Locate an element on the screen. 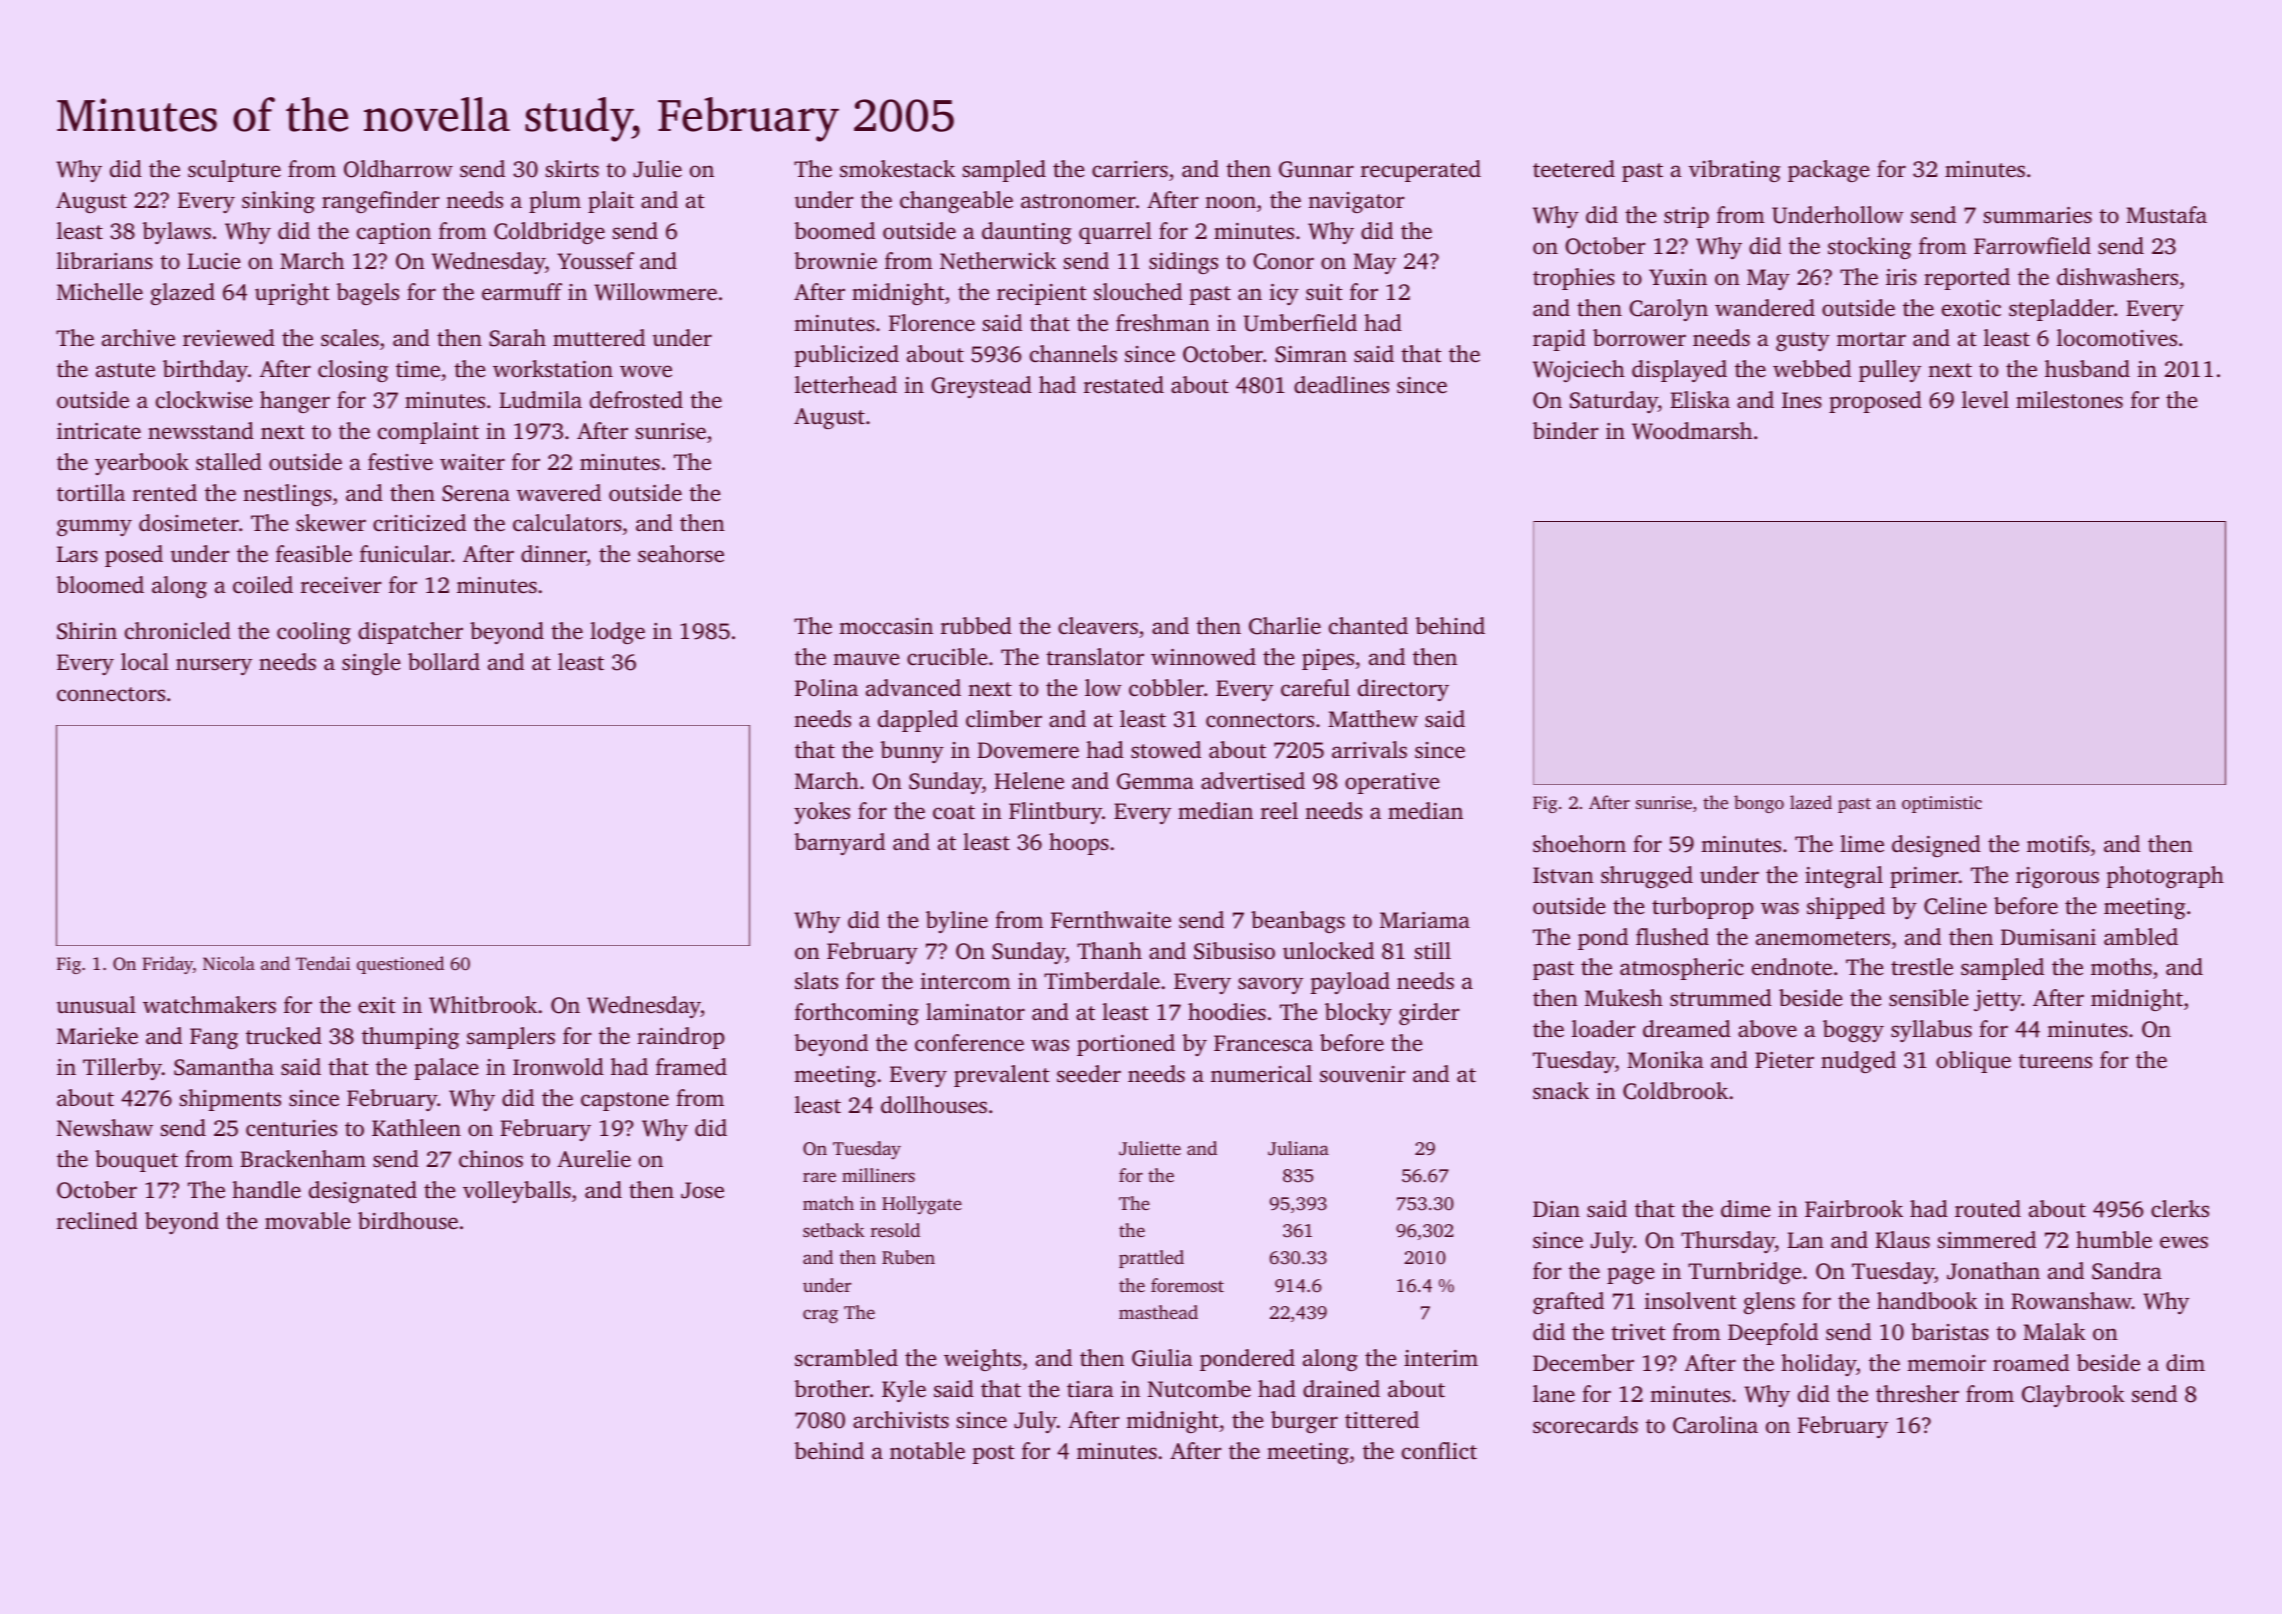 The width and height of the screenshot is (2282, 1614). Serena is located at coordinates (476, 493).
